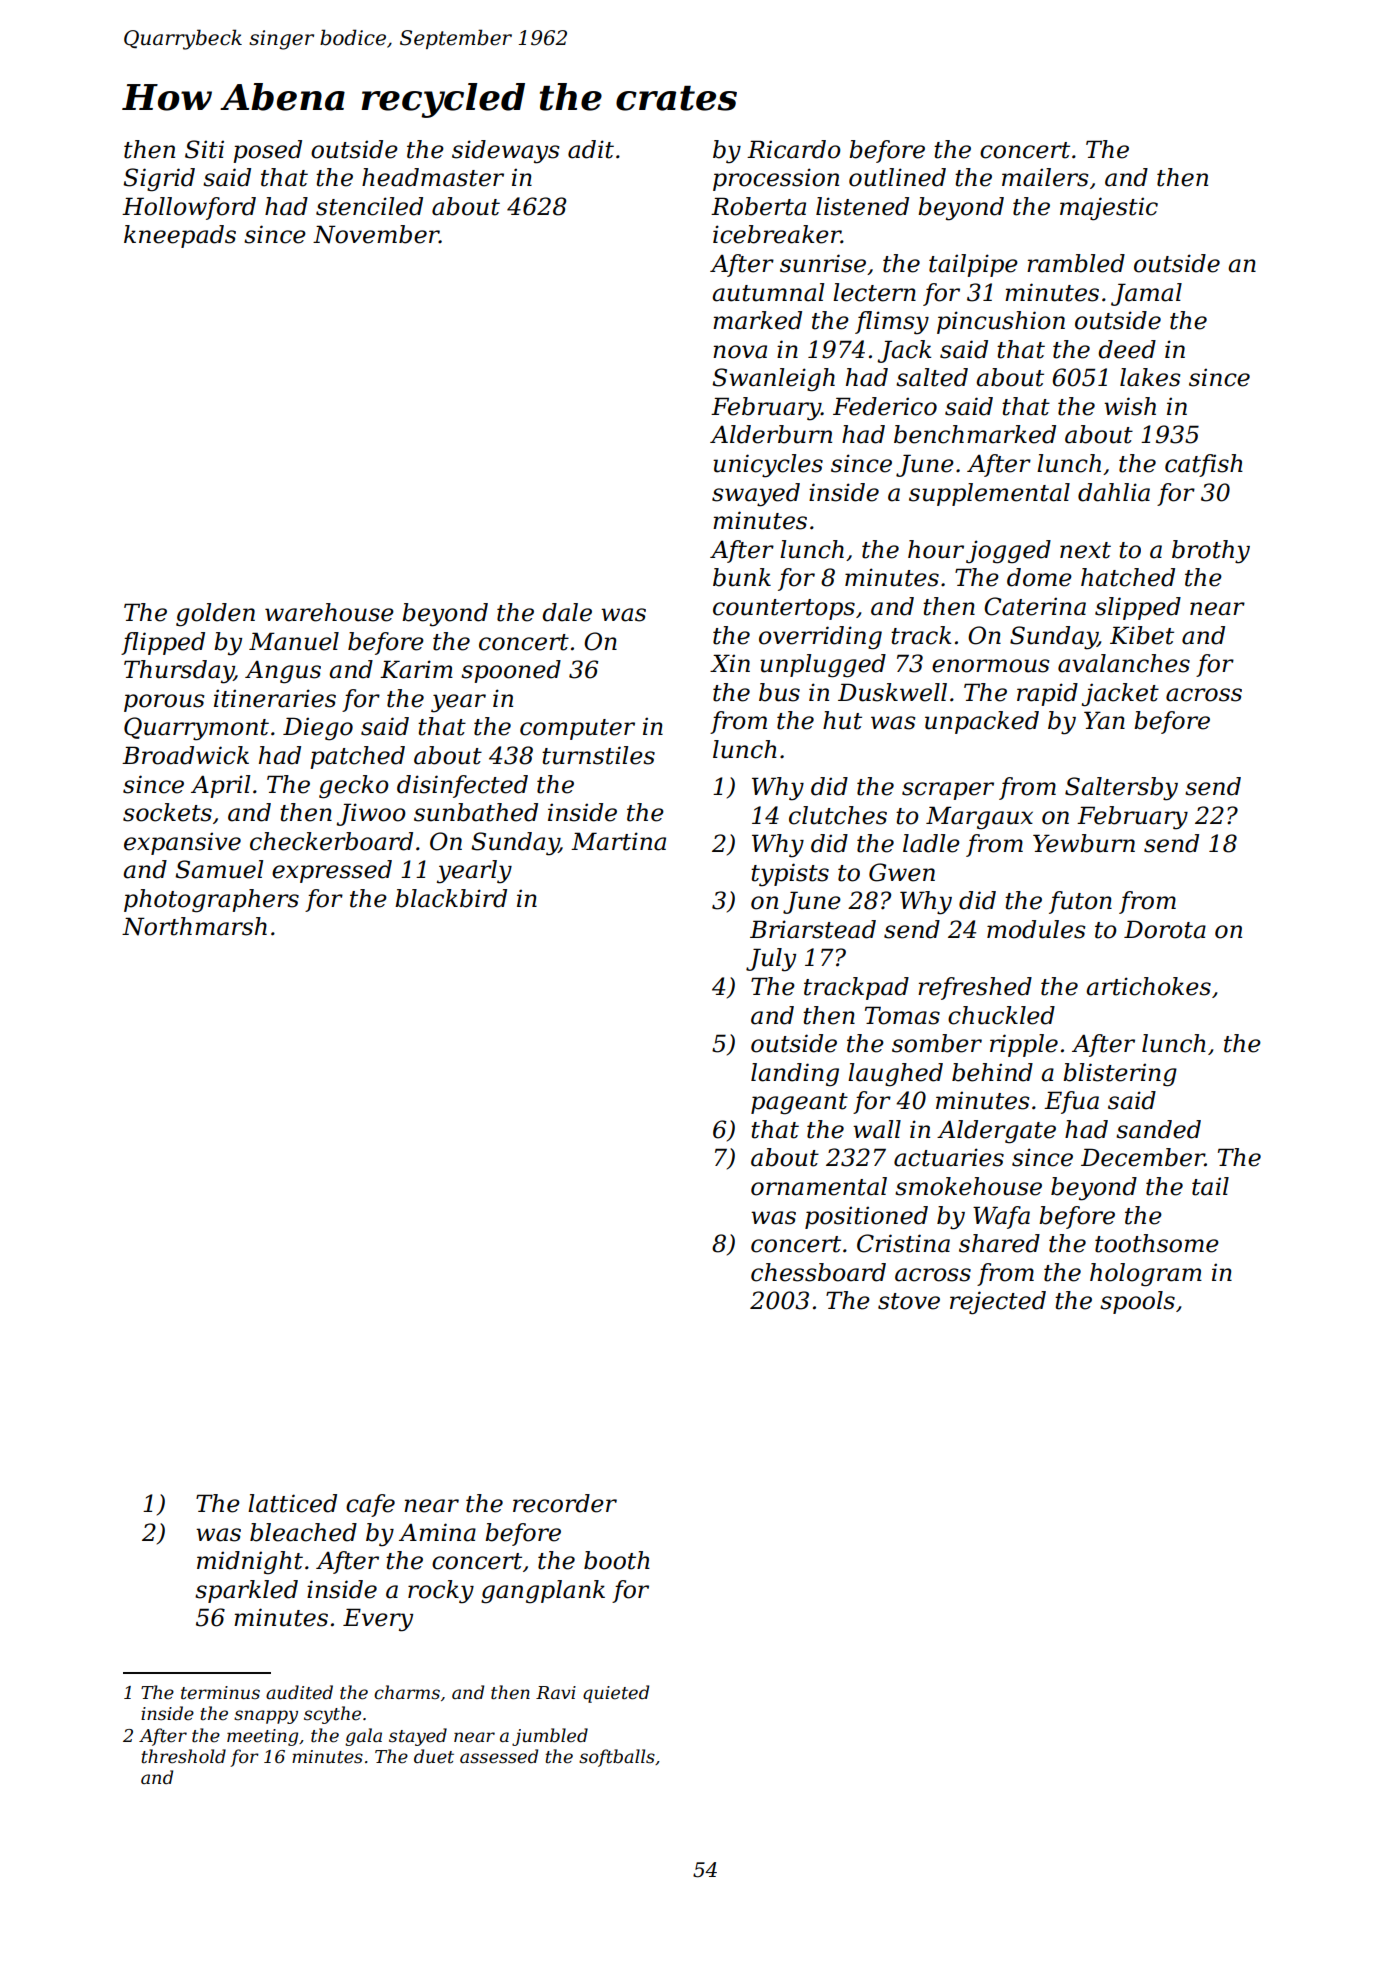 The width and height of the screenshot is (1386, 1969). I want to click on threshold, so click(183, 1756).
